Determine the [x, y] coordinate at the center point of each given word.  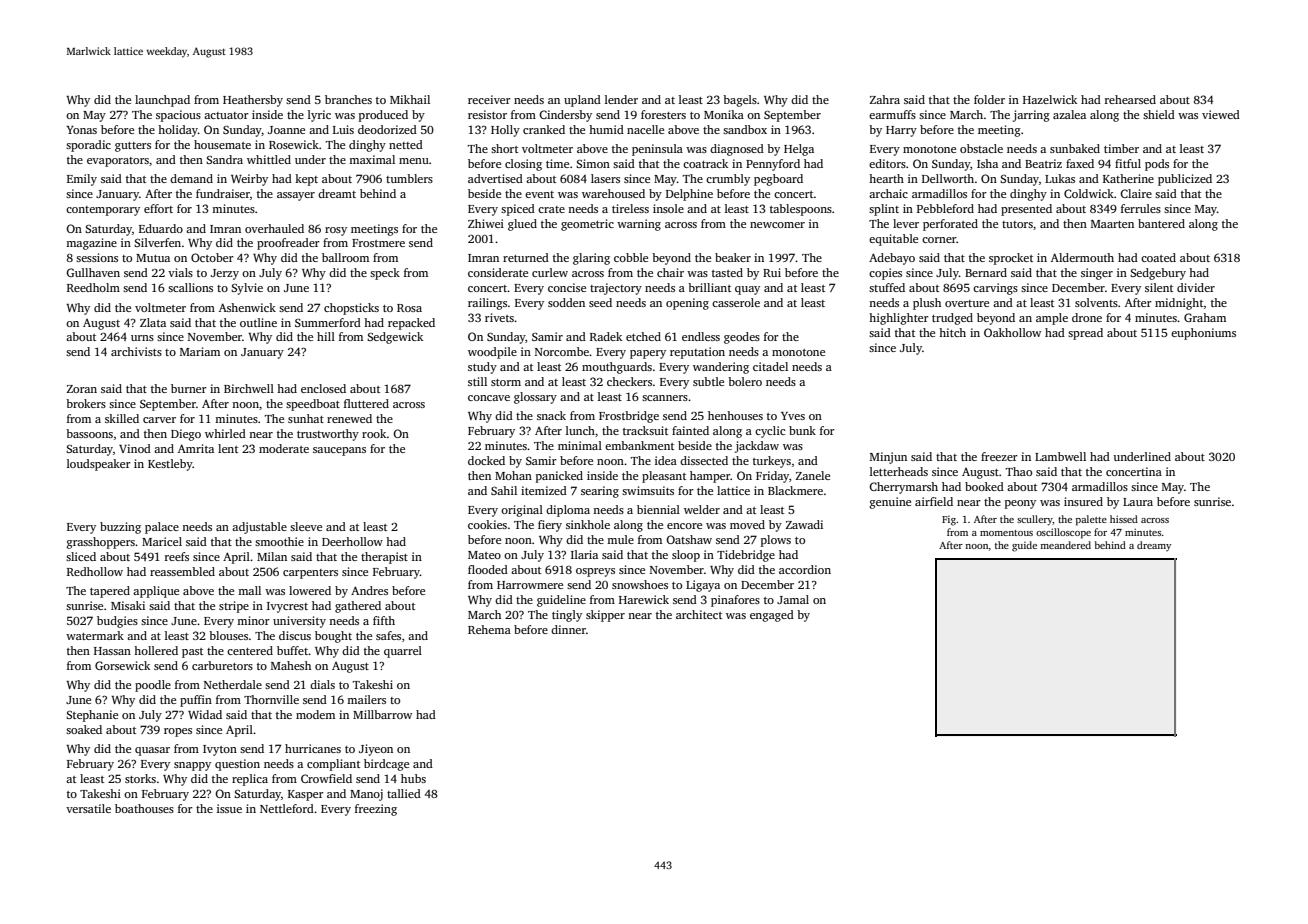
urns [142, 338]
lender [621, 99]
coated [1158, 257]
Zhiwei [486, 223]
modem [315, 714]
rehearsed [1130, 99]
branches [348, 99]
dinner [568, 629]
